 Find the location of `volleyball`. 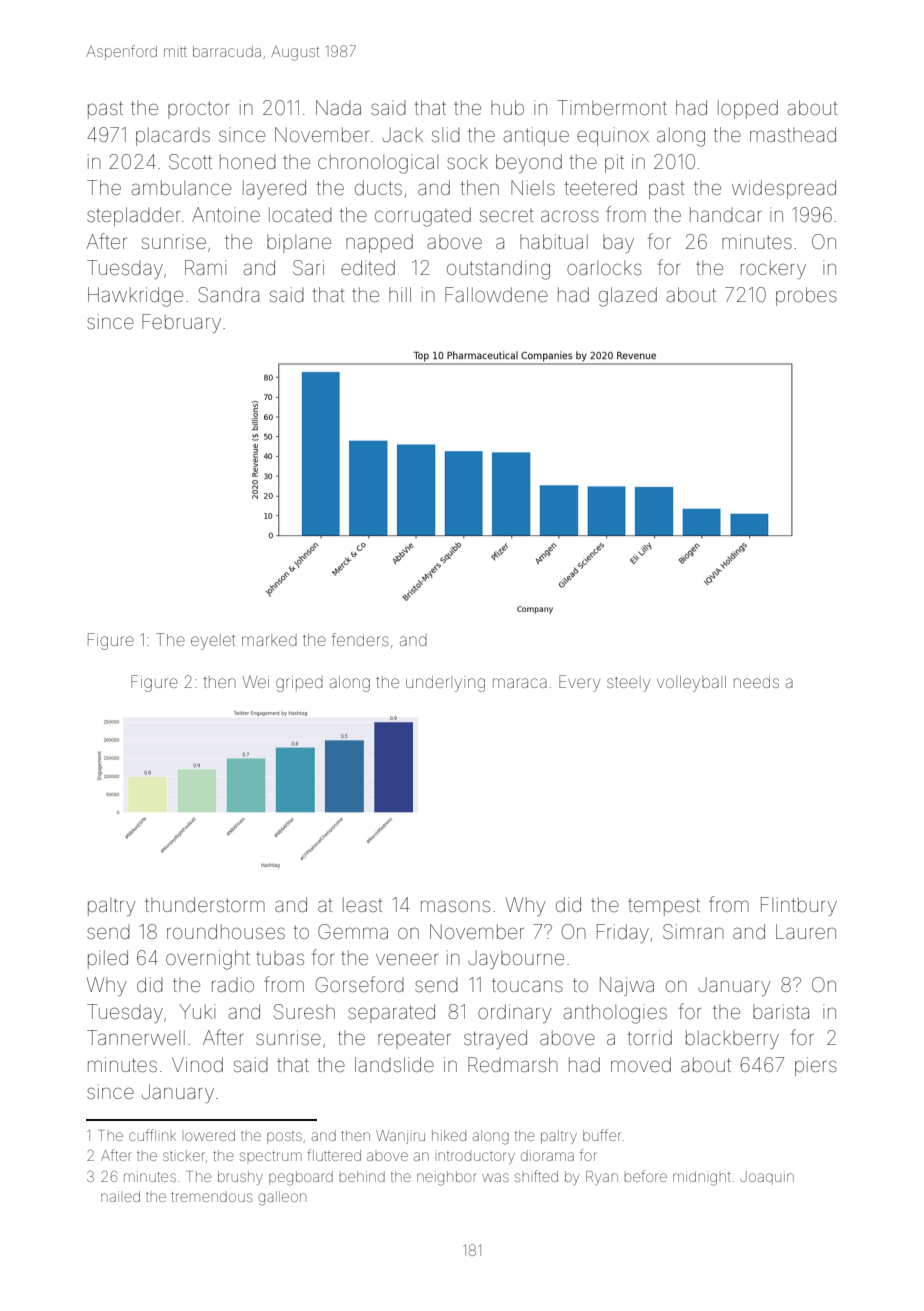

volleyball is located at coordinates (691, 684).
